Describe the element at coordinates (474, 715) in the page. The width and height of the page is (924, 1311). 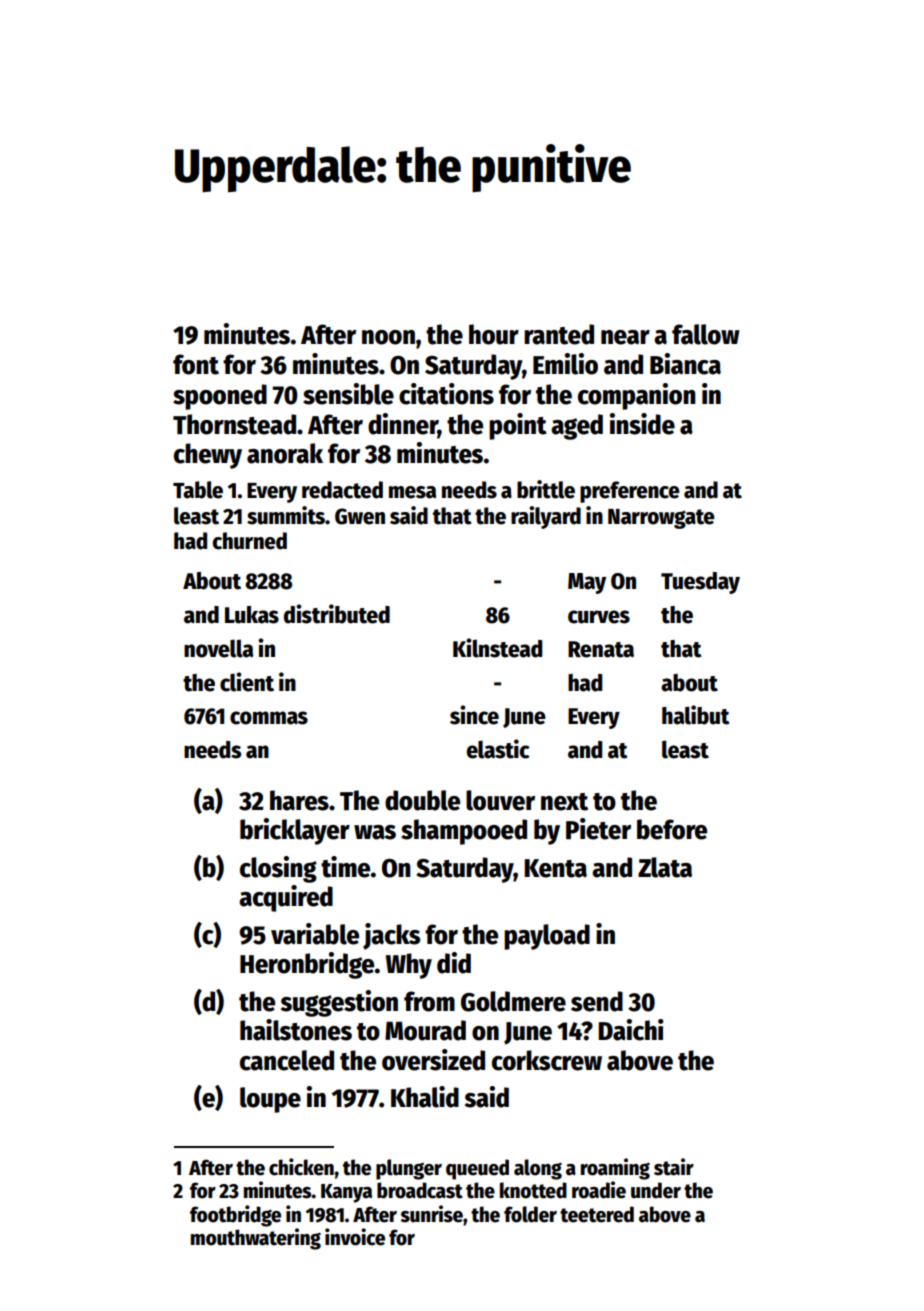
I see `since` at that location.
